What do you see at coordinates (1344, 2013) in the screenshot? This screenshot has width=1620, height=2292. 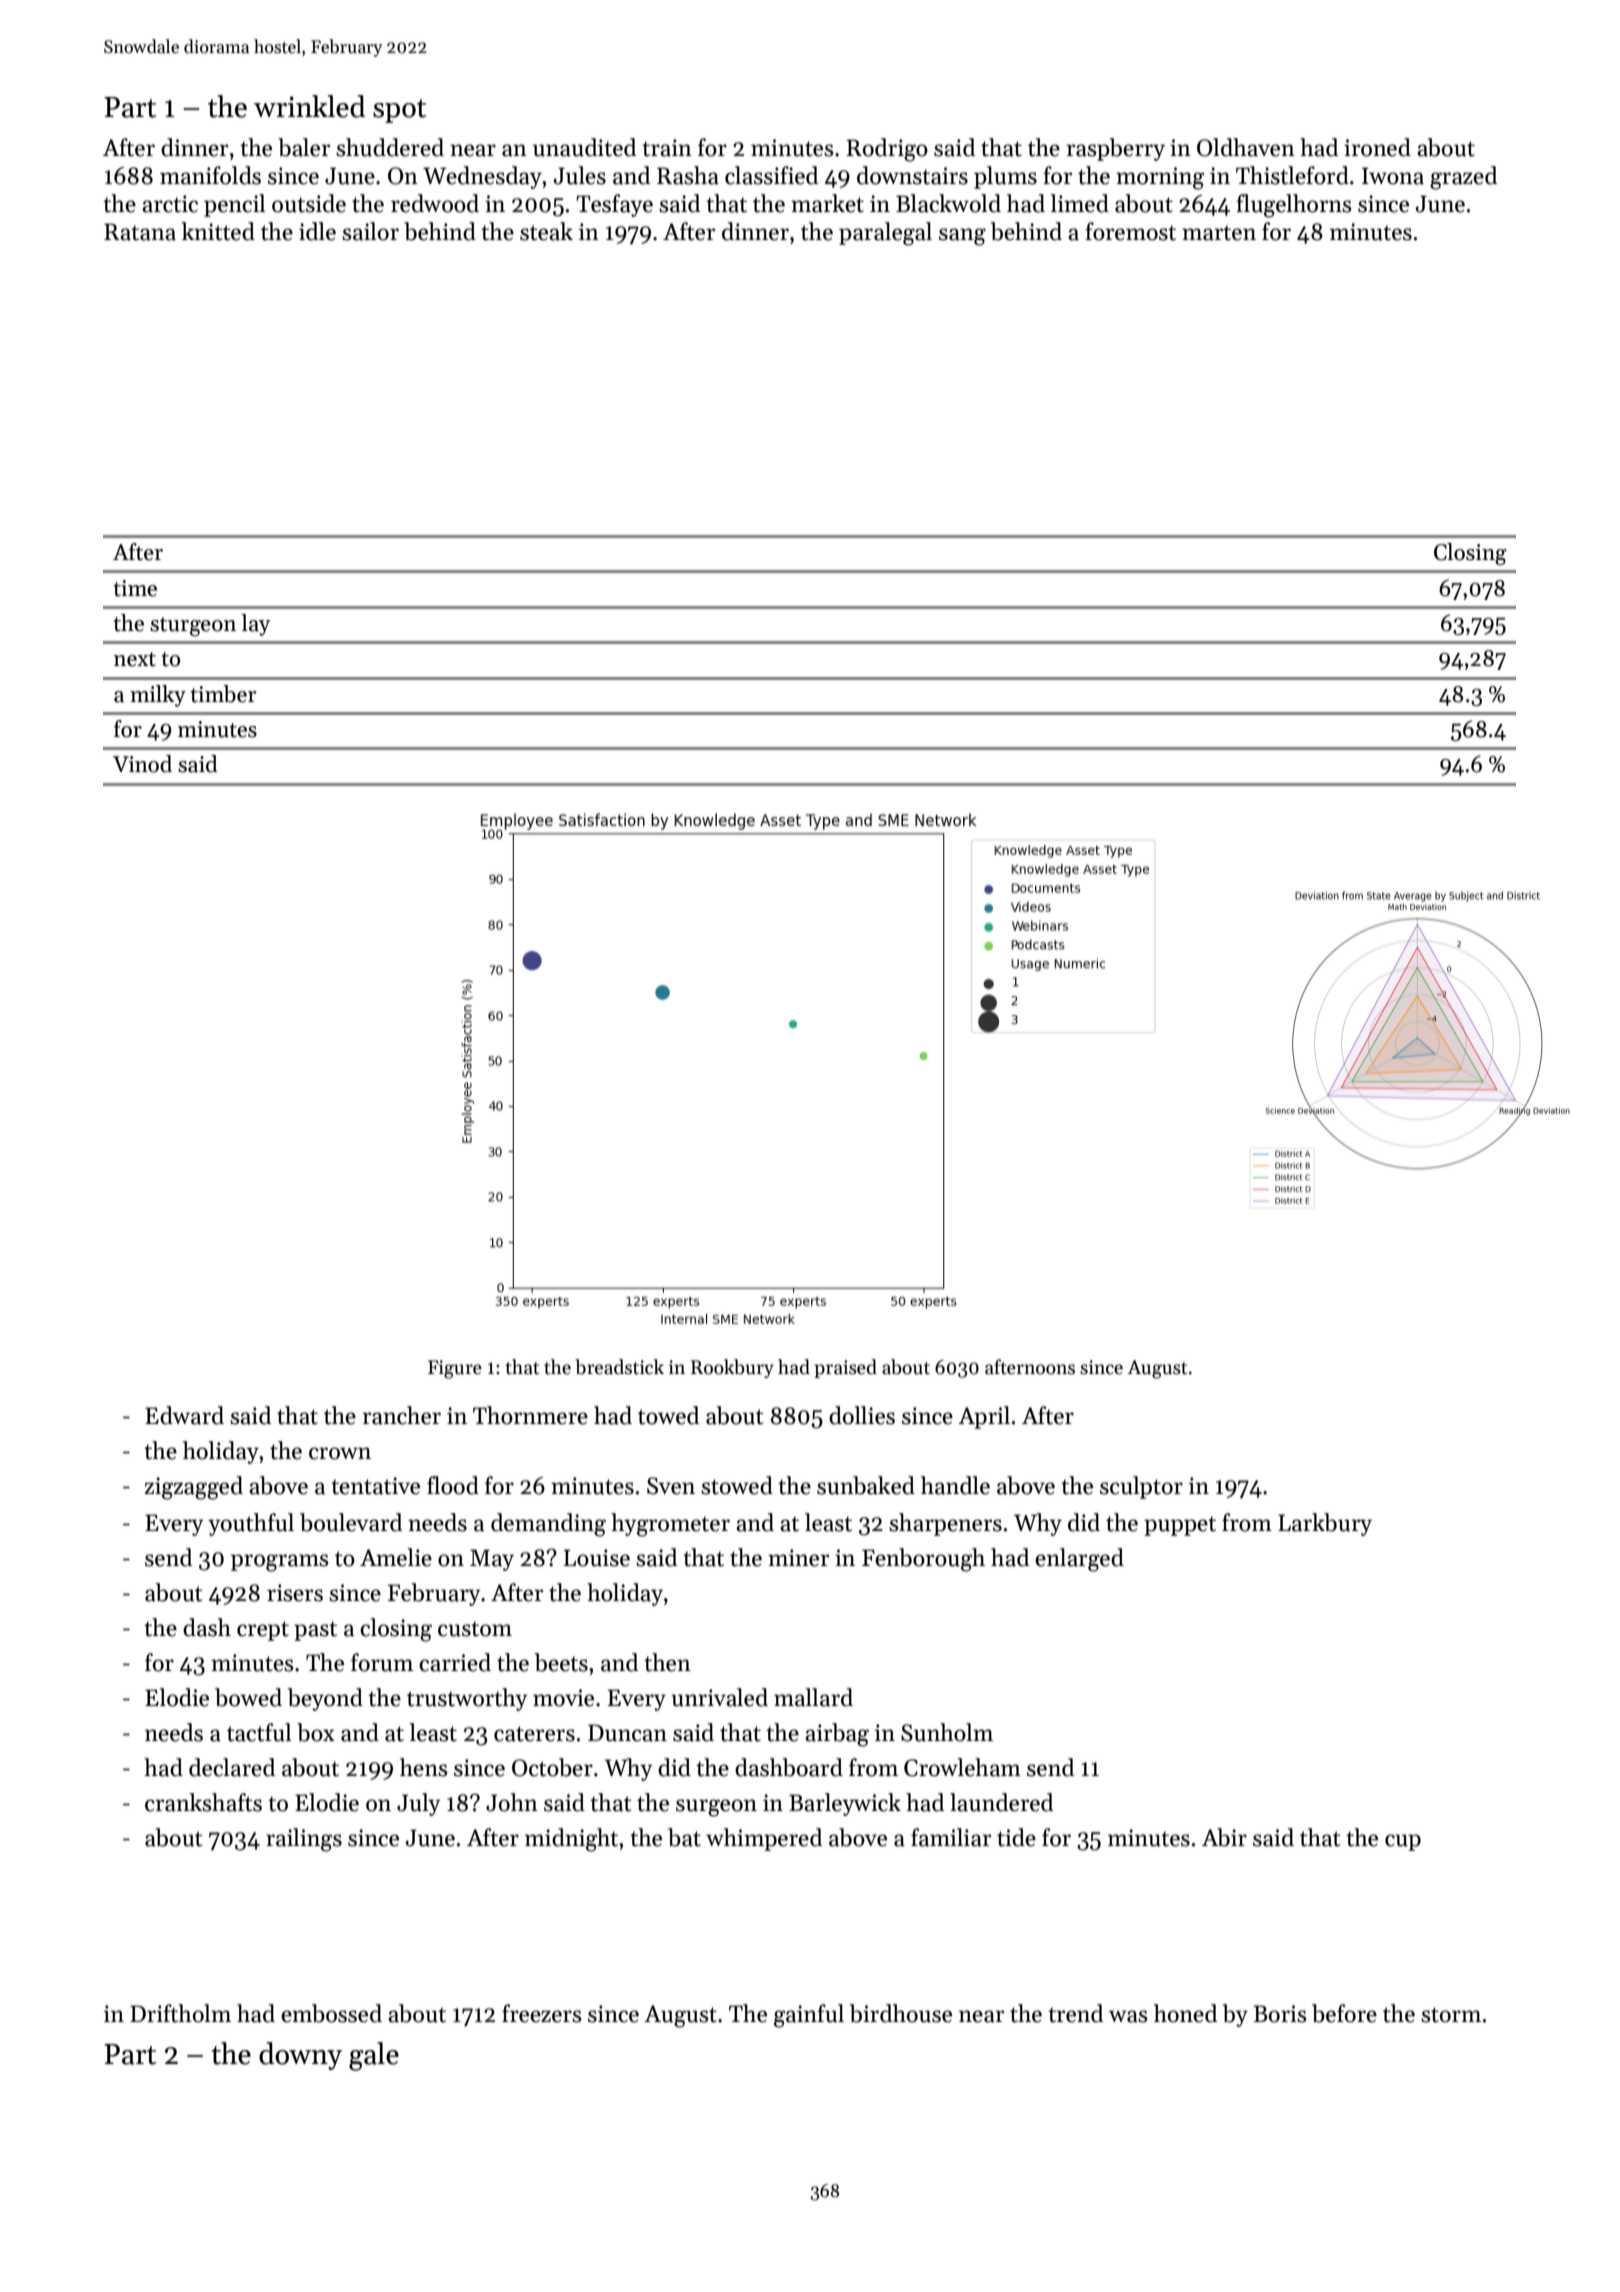 I see `before` at bounding box center [1344, 2013].
